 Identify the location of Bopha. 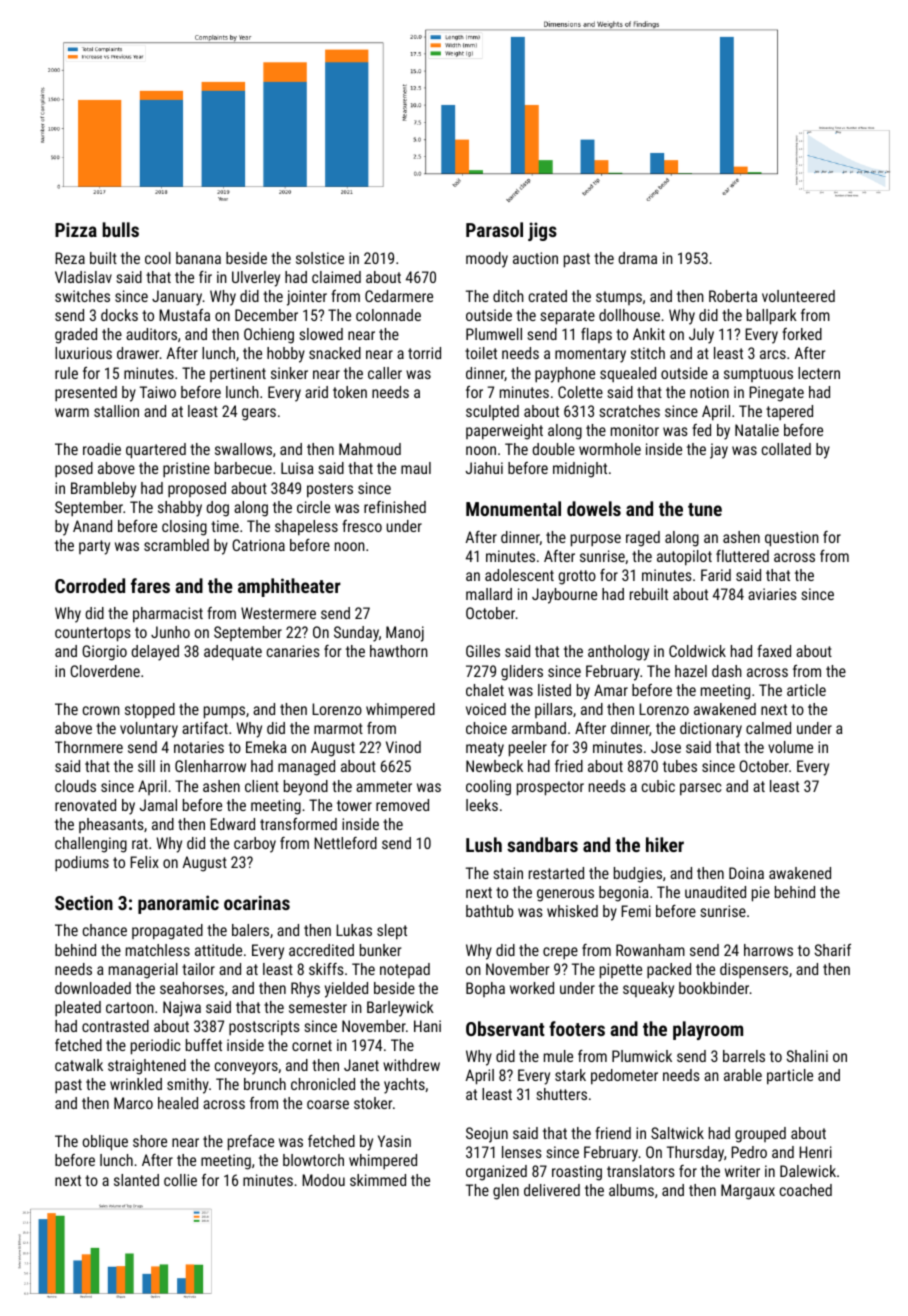
(485, 989).
